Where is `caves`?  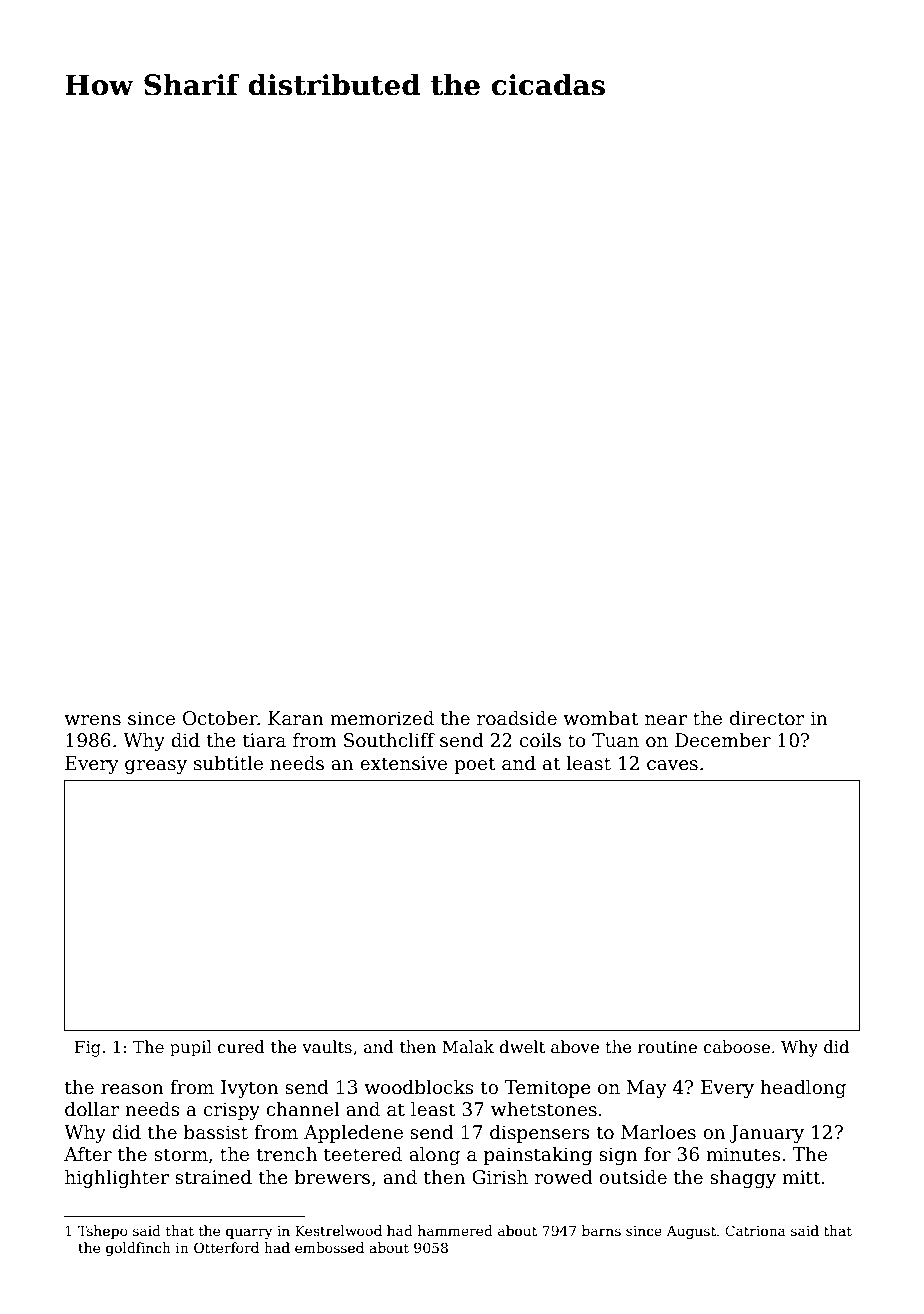 caves is located at coordinates (672, 765).
